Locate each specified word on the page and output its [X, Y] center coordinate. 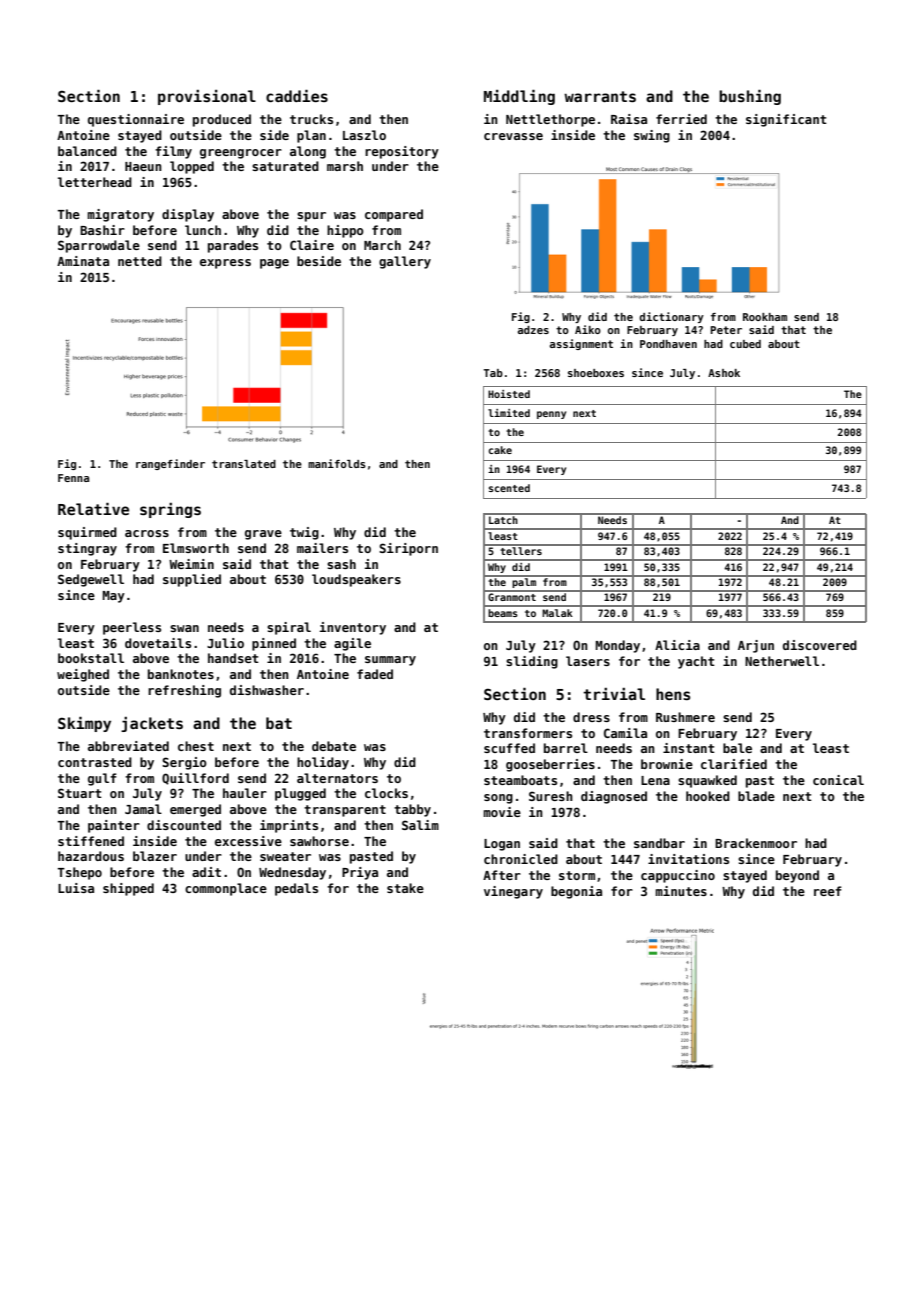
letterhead [95, 182]
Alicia [677, 645]
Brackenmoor [756, 843]
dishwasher [267, 690]
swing [652, 136]
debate [334, 746]
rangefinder [170, 464]
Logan [502, 845]
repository [402, 152]
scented [509, 488]
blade [756, 796]
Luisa [76, 888]
